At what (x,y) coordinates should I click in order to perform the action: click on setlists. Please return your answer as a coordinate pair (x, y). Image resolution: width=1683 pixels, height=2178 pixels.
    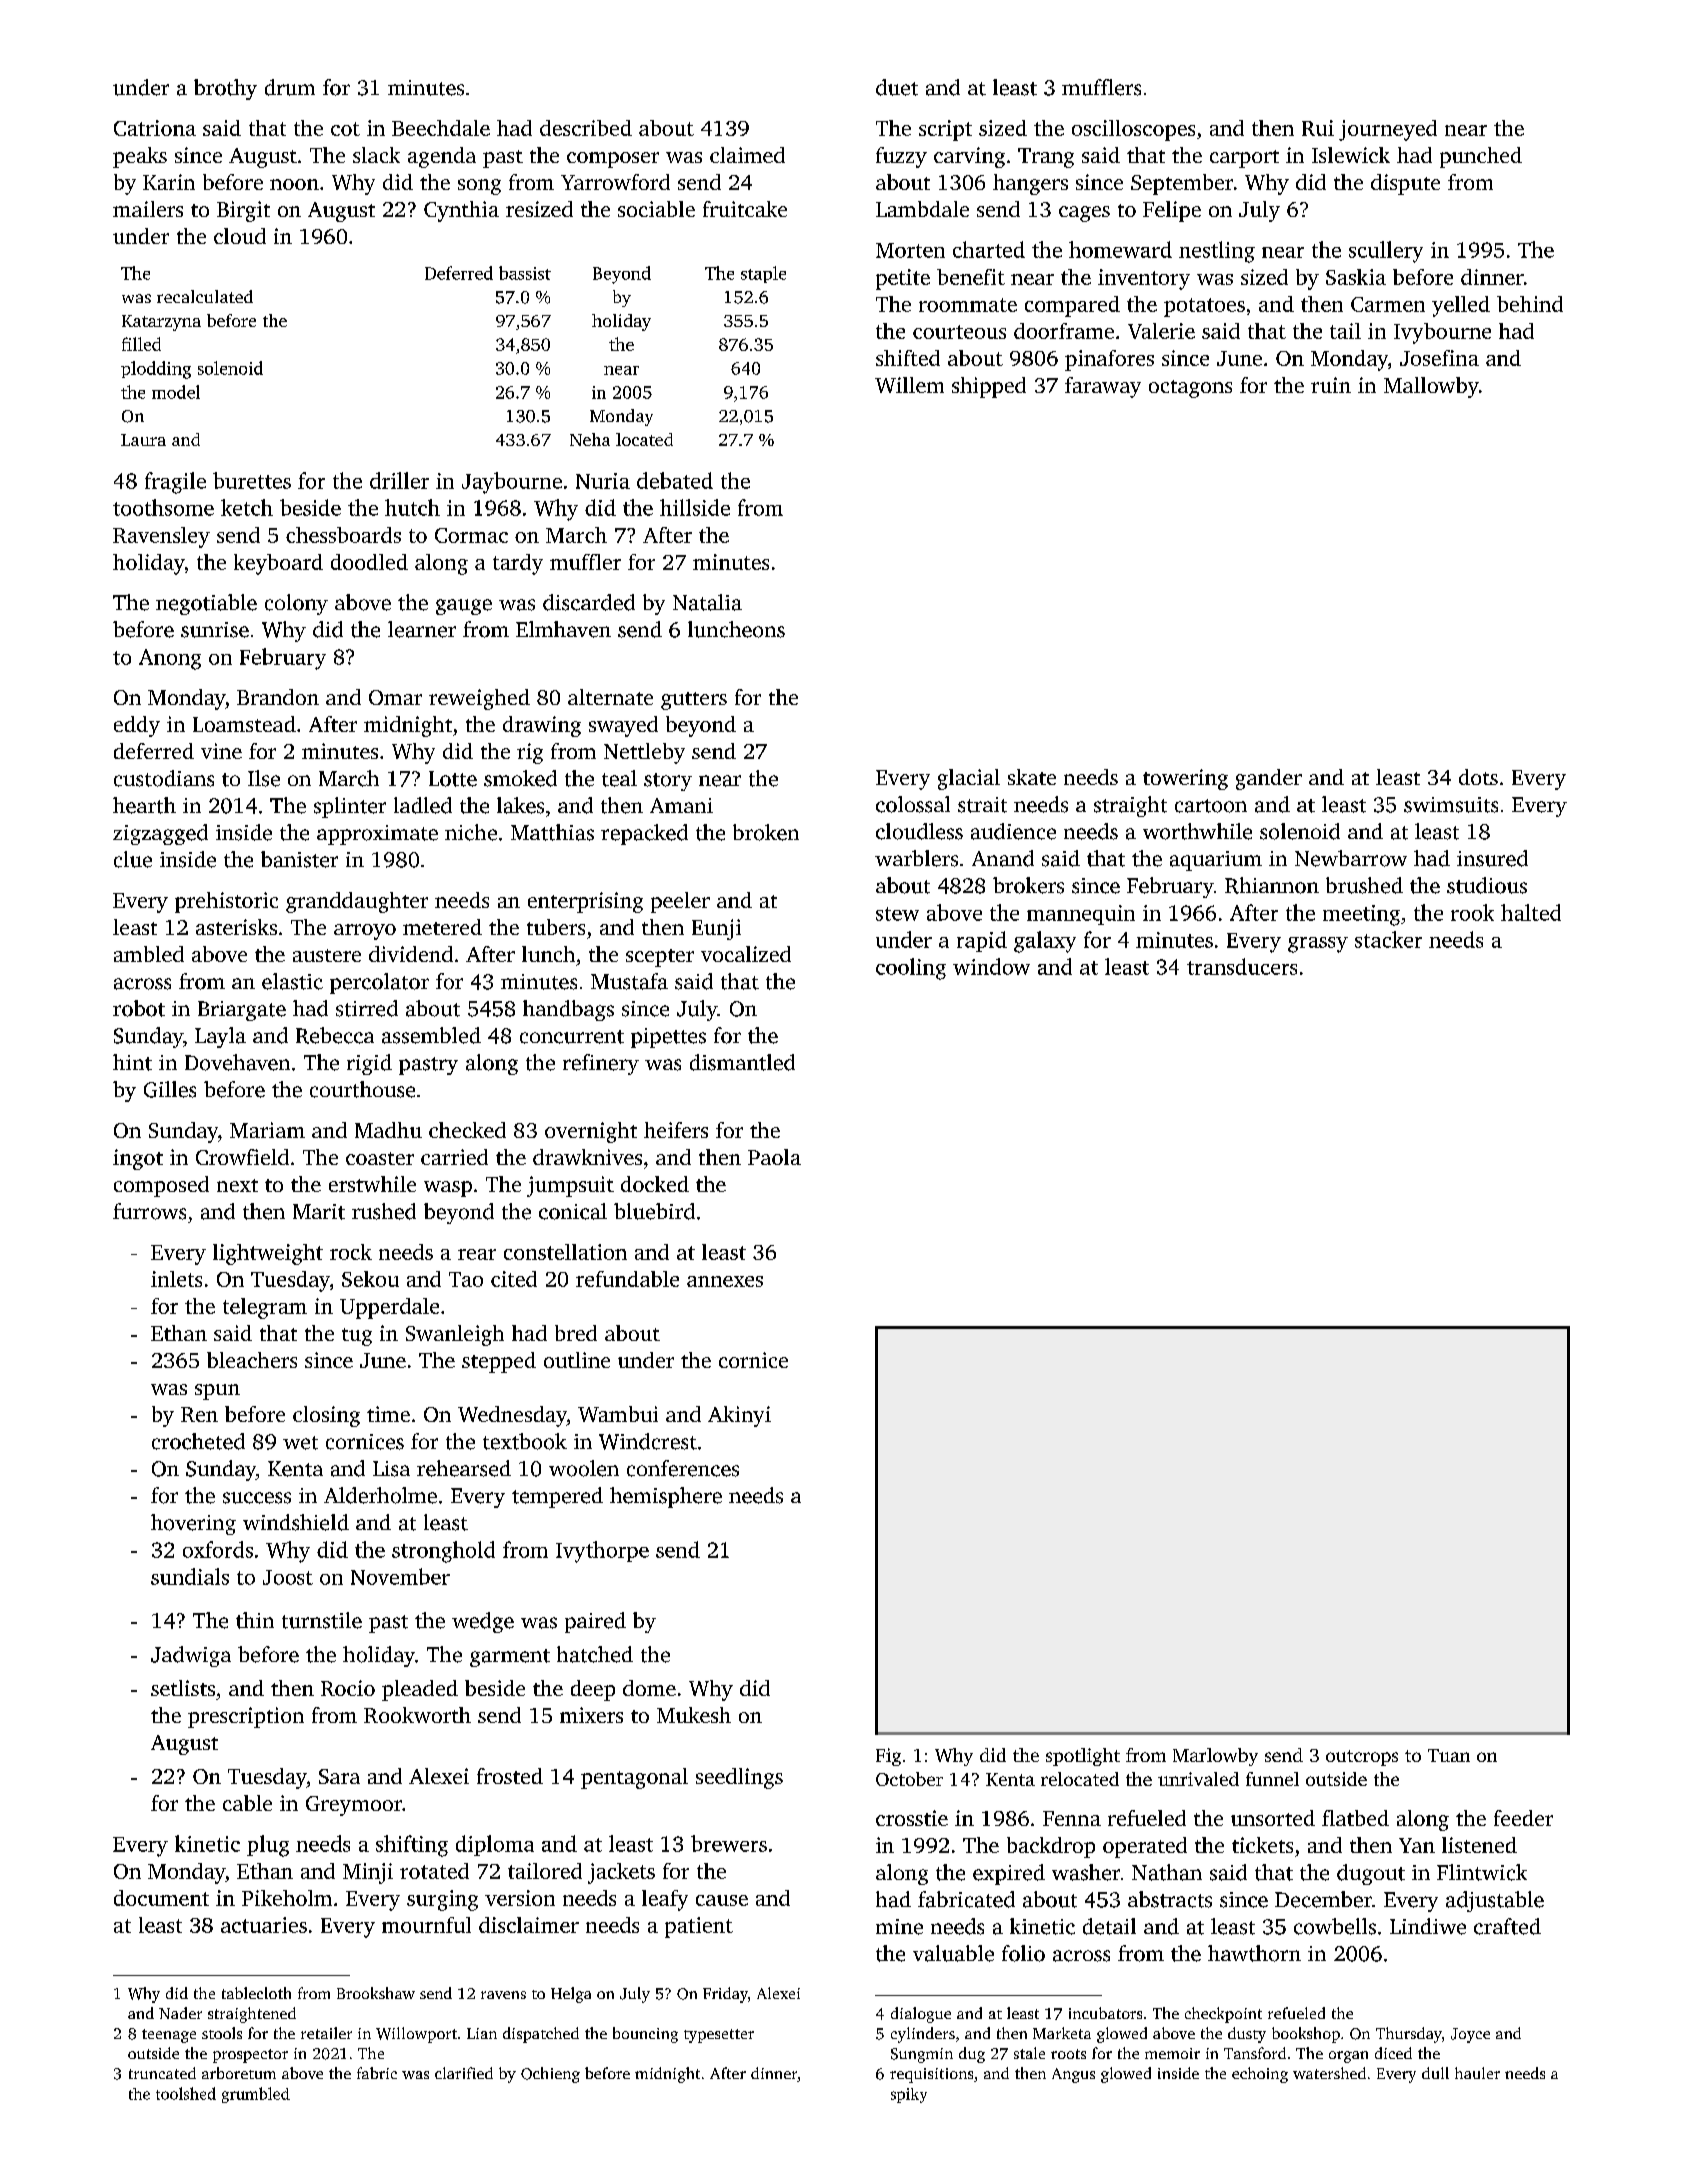
    Looking at the image, I should click on (183, 1688).
